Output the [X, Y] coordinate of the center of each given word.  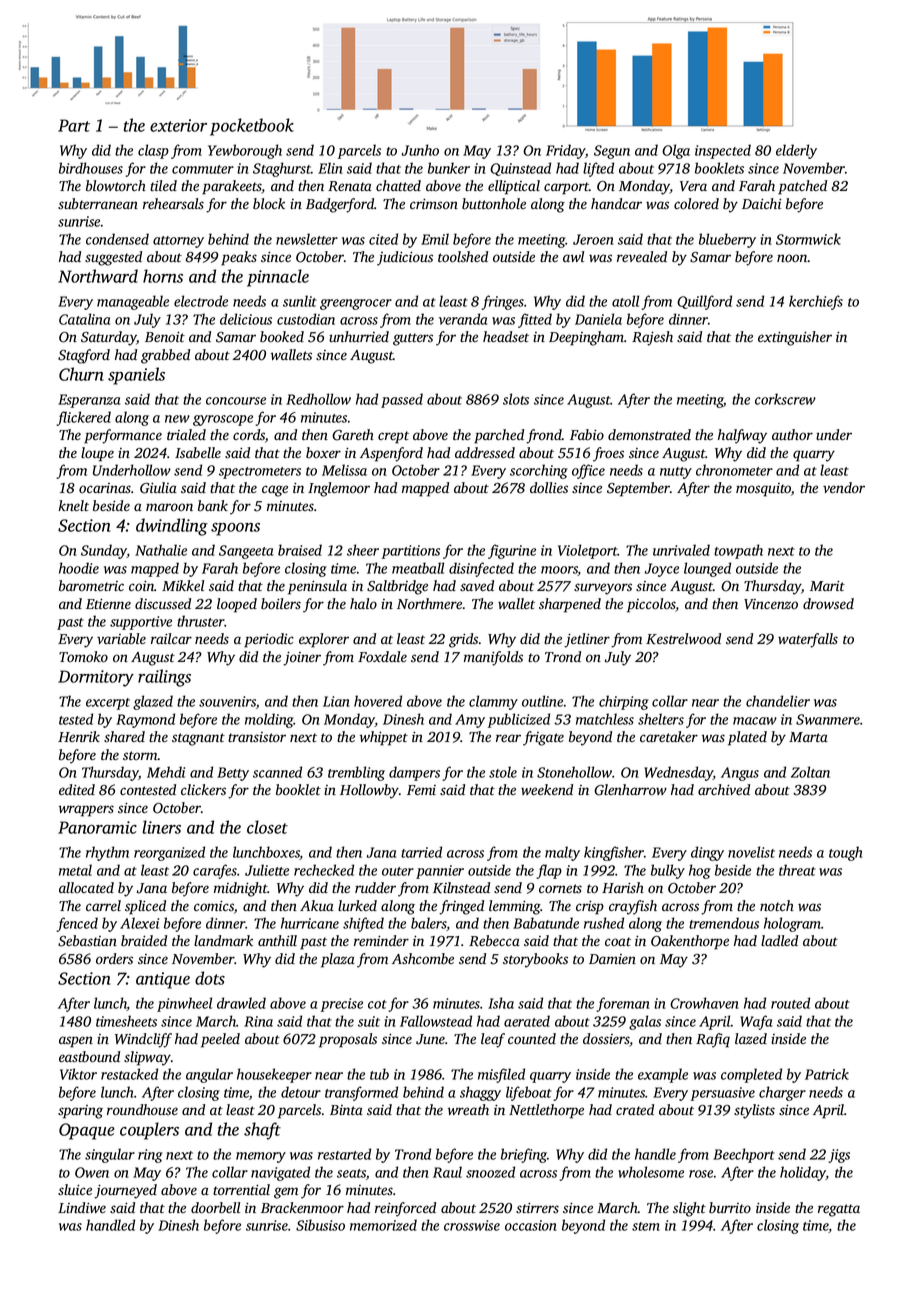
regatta [839, 1210]
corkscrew [785, 399]
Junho [420, 150]
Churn [81, 374]
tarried [421, 852]
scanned [277, 772]
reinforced [405, 1209]
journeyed [125, 1191]
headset [506, 337]
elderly [796, 151]
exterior [178, 125]
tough [845, 853]
